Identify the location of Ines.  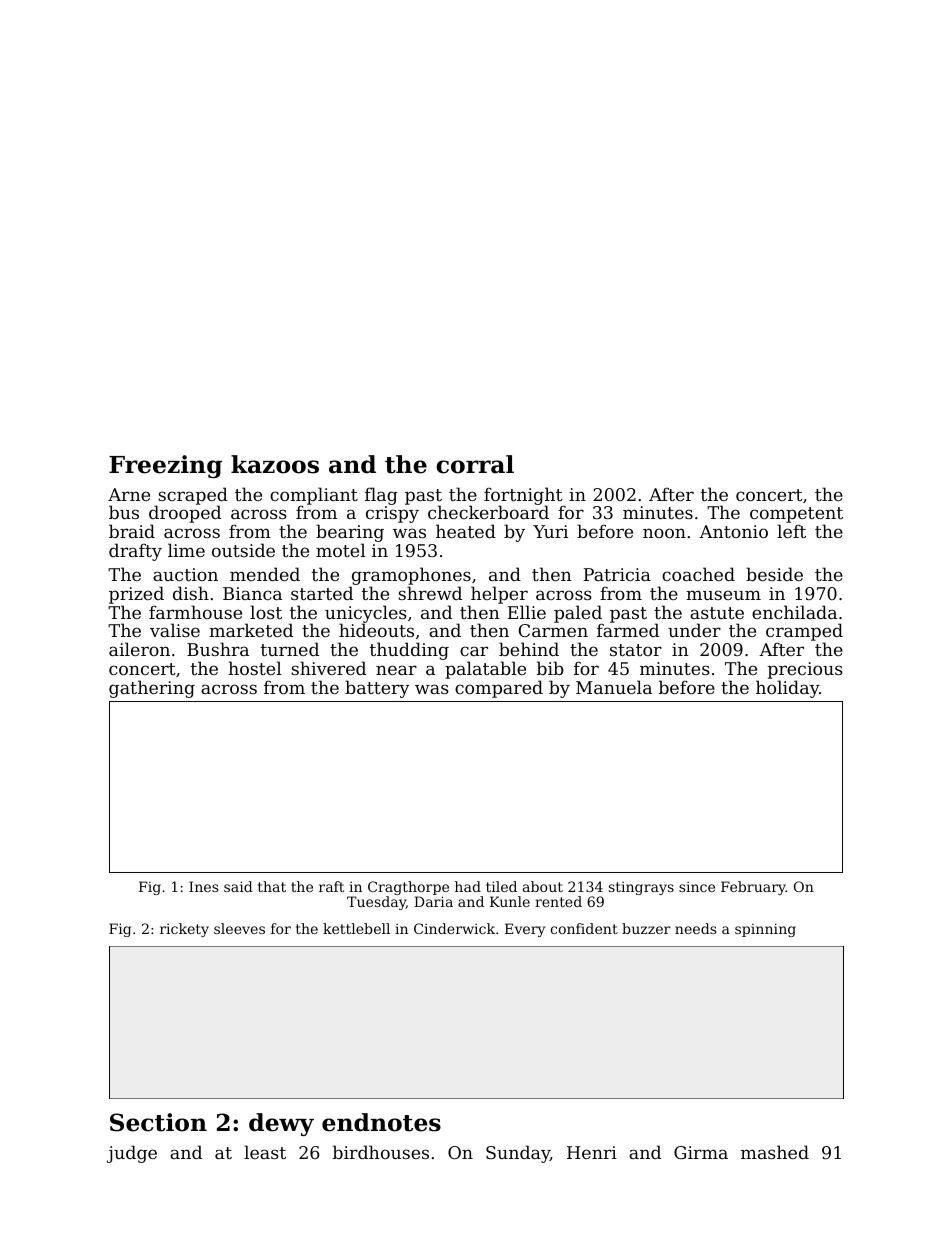
(203, 886).
